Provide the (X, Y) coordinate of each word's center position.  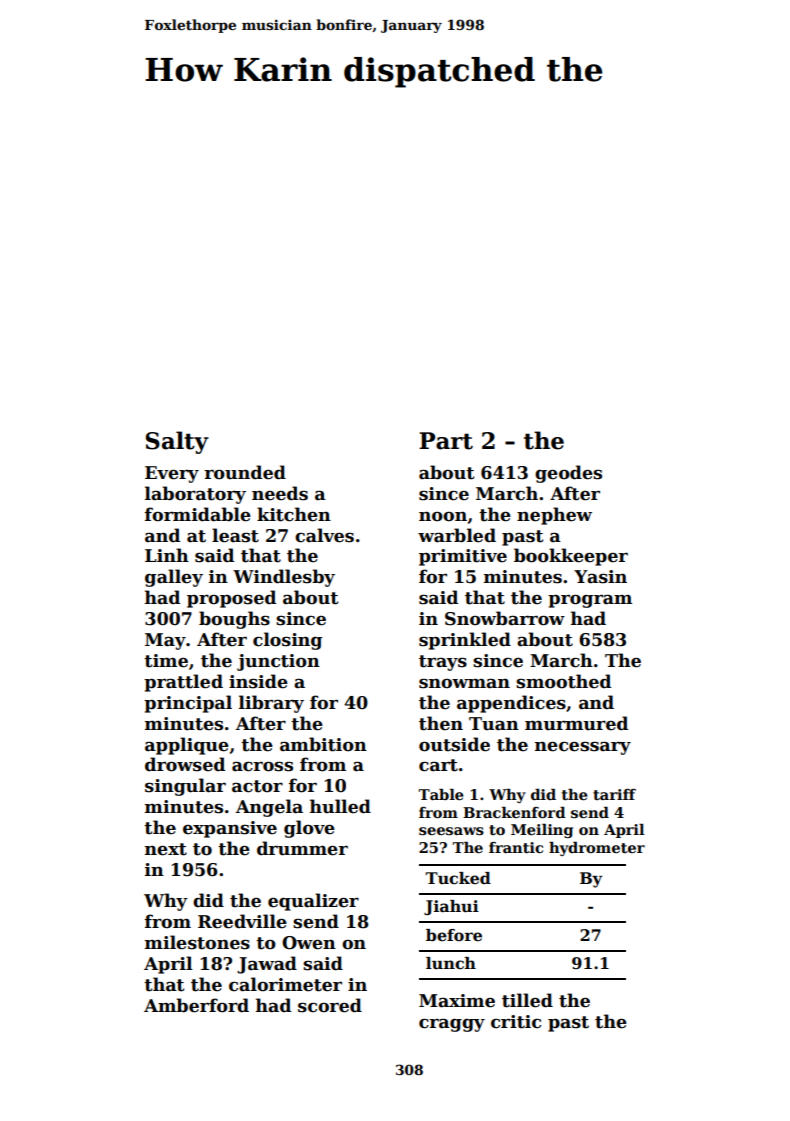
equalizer (313, 902)
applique (187, 746)
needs (280, 493)
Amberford (196, 1005)
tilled (527, 1000)
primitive (463, 557)
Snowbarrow (505, 618)
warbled (457, 535)
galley (174, 578)
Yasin (600, 577)
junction (278, 662)
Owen (309, 943)
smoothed (563, 681)
